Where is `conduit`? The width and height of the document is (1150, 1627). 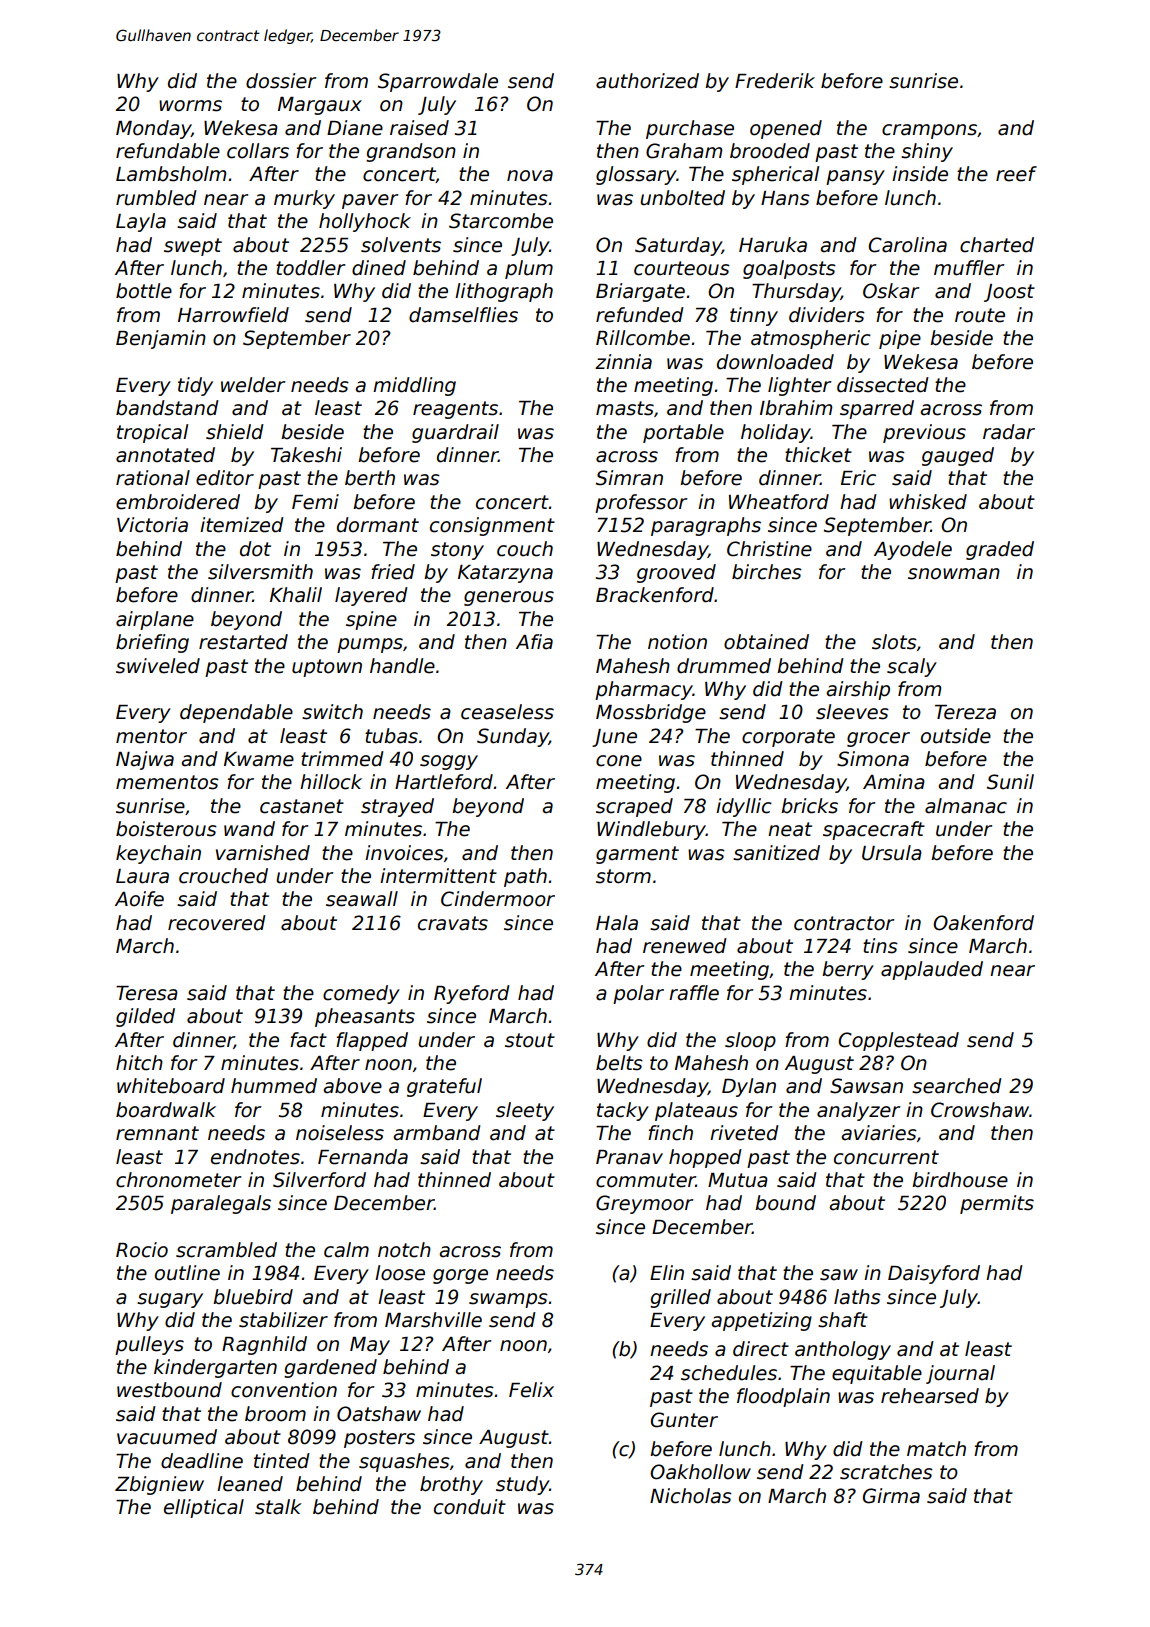 conduit is located at coordinates (470, 1507).
